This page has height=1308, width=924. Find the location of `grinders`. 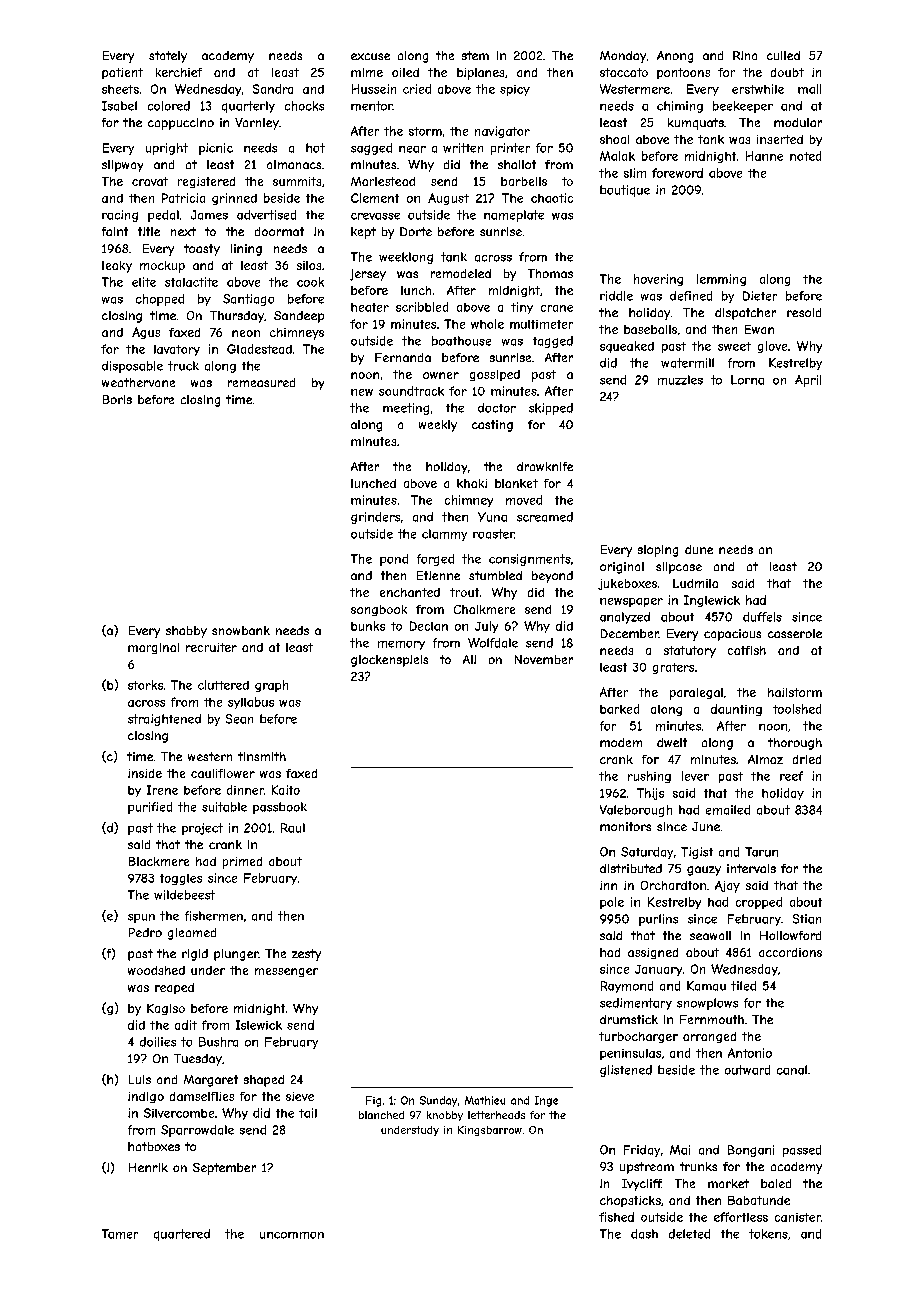

grinders is located at coordinates (375, 518).
